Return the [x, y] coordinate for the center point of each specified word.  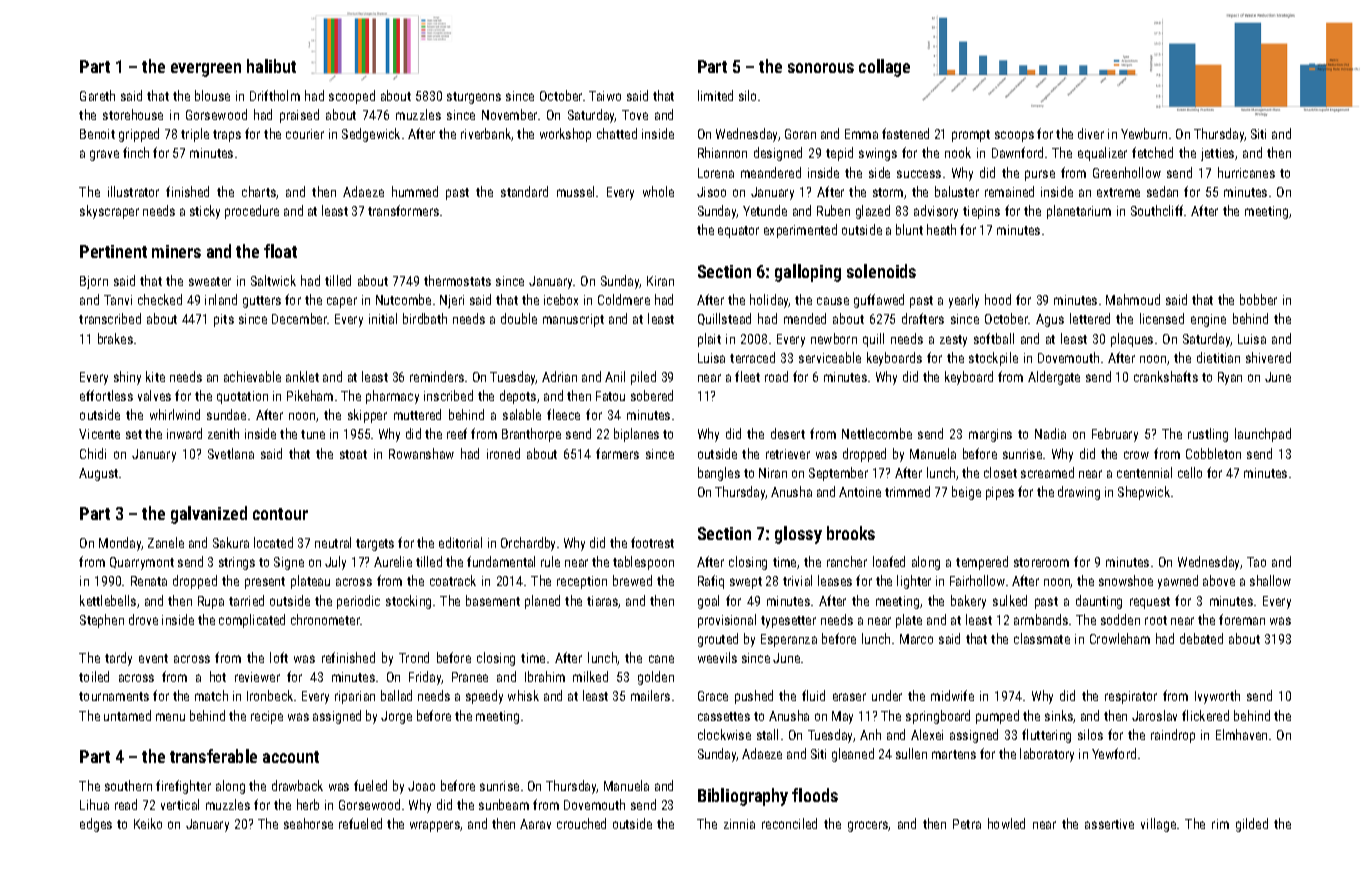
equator [738, 232]
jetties [1217, 154]
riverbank [486, 134]
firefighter [183, 787]
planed [542, 602]
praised [299, 116]
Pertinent [113, 251]
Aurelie [393, 561]
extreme [1118, 192]
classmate [1042, 638]
